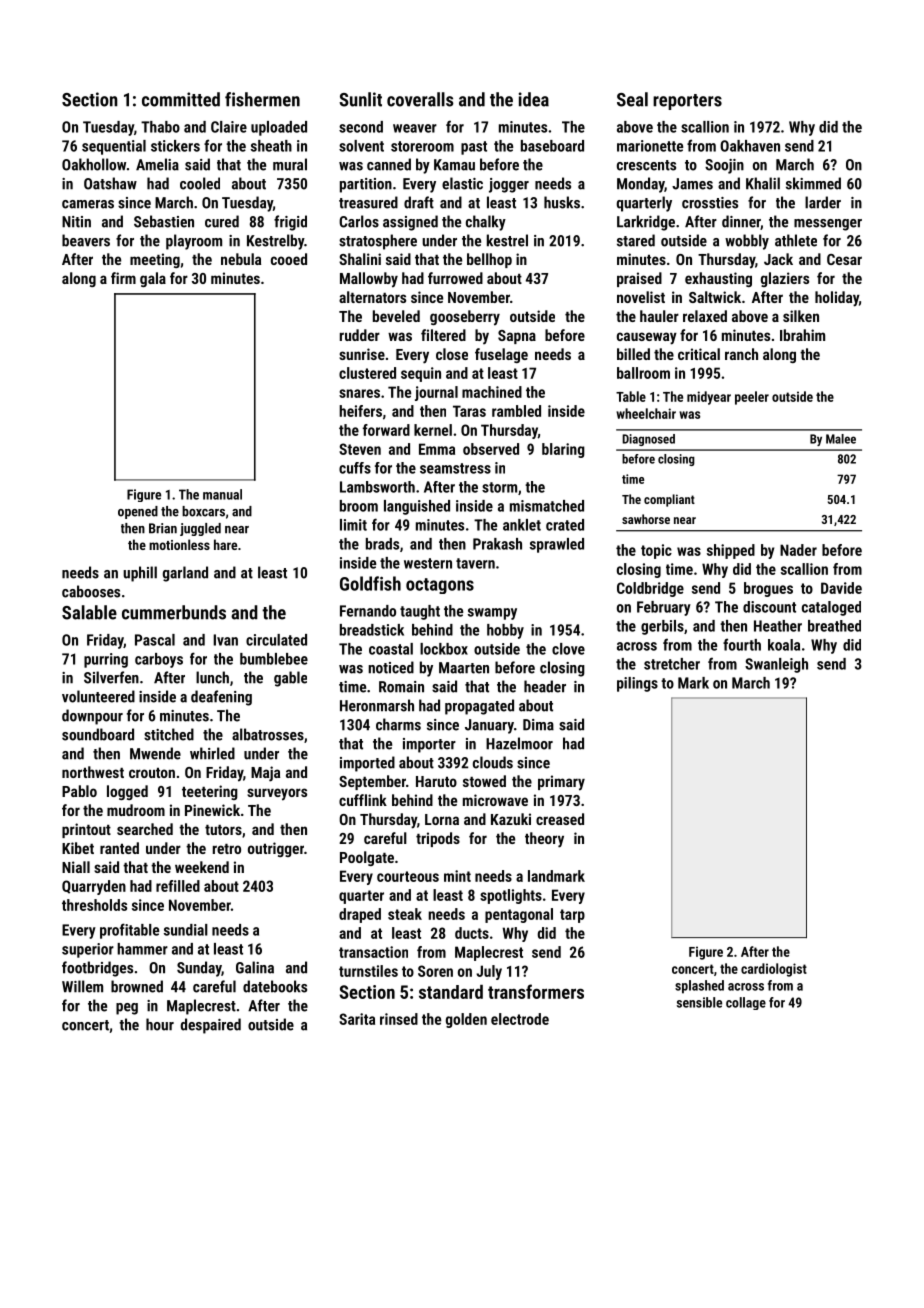 The image size is (924, 1308). I want to click on snares, so click(359, 393).
